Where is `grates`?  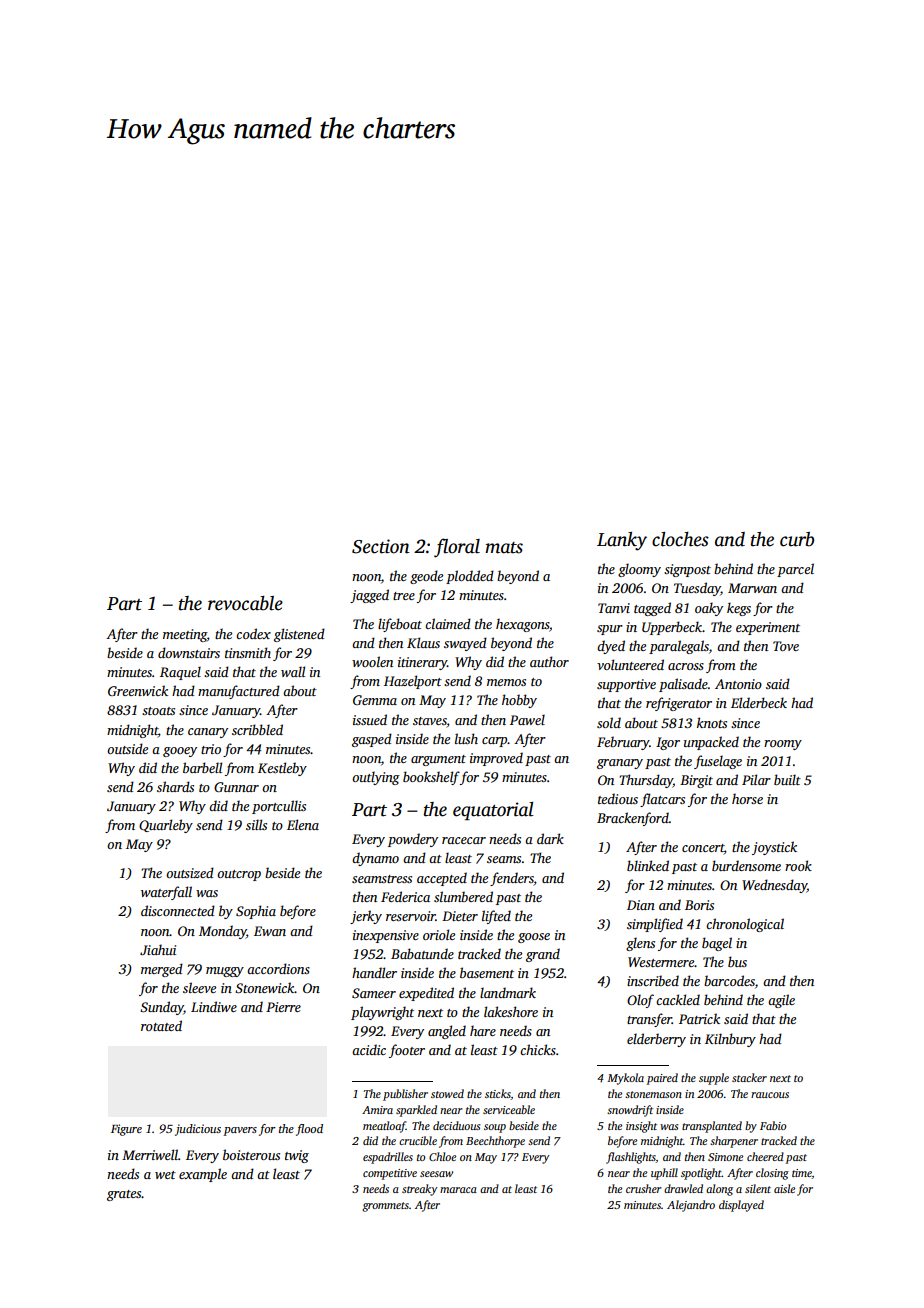
grates is located at coordinates (124, 1195).
